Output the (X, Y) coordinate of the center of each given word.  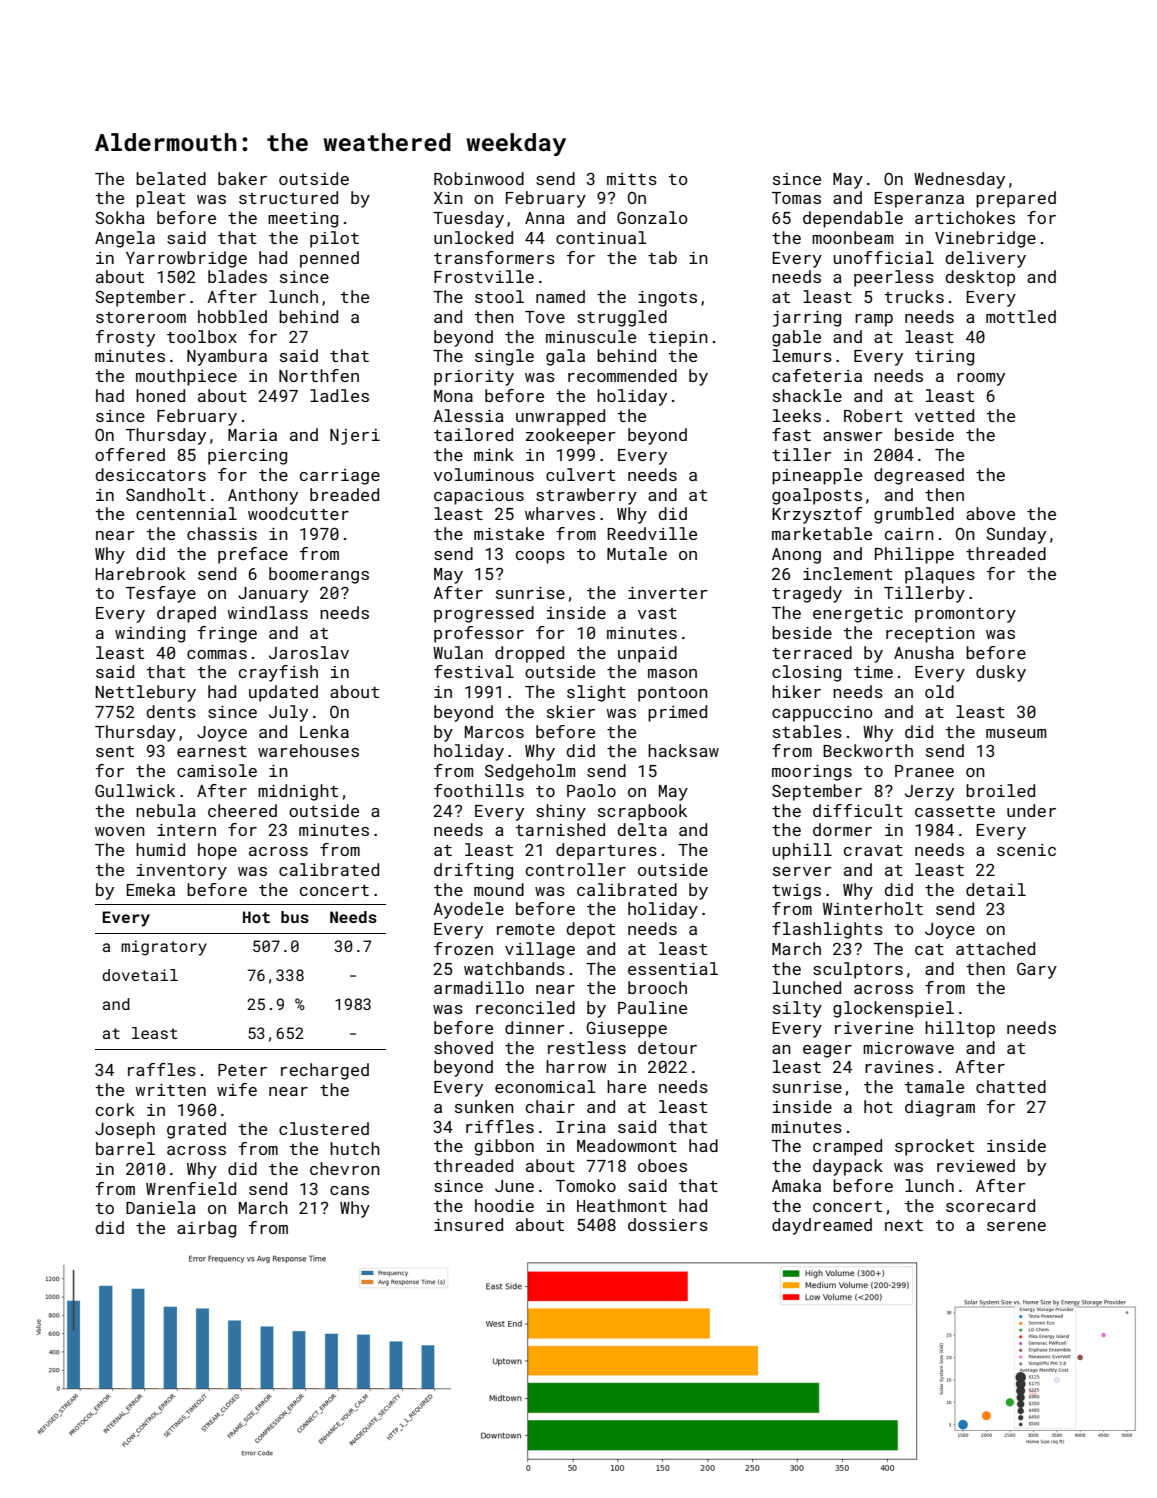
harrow (576, 1066)
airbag (206, 1229)
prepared (1016, 199)
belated (171, 178)
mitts (632, 179)
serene (1016, 1226)
